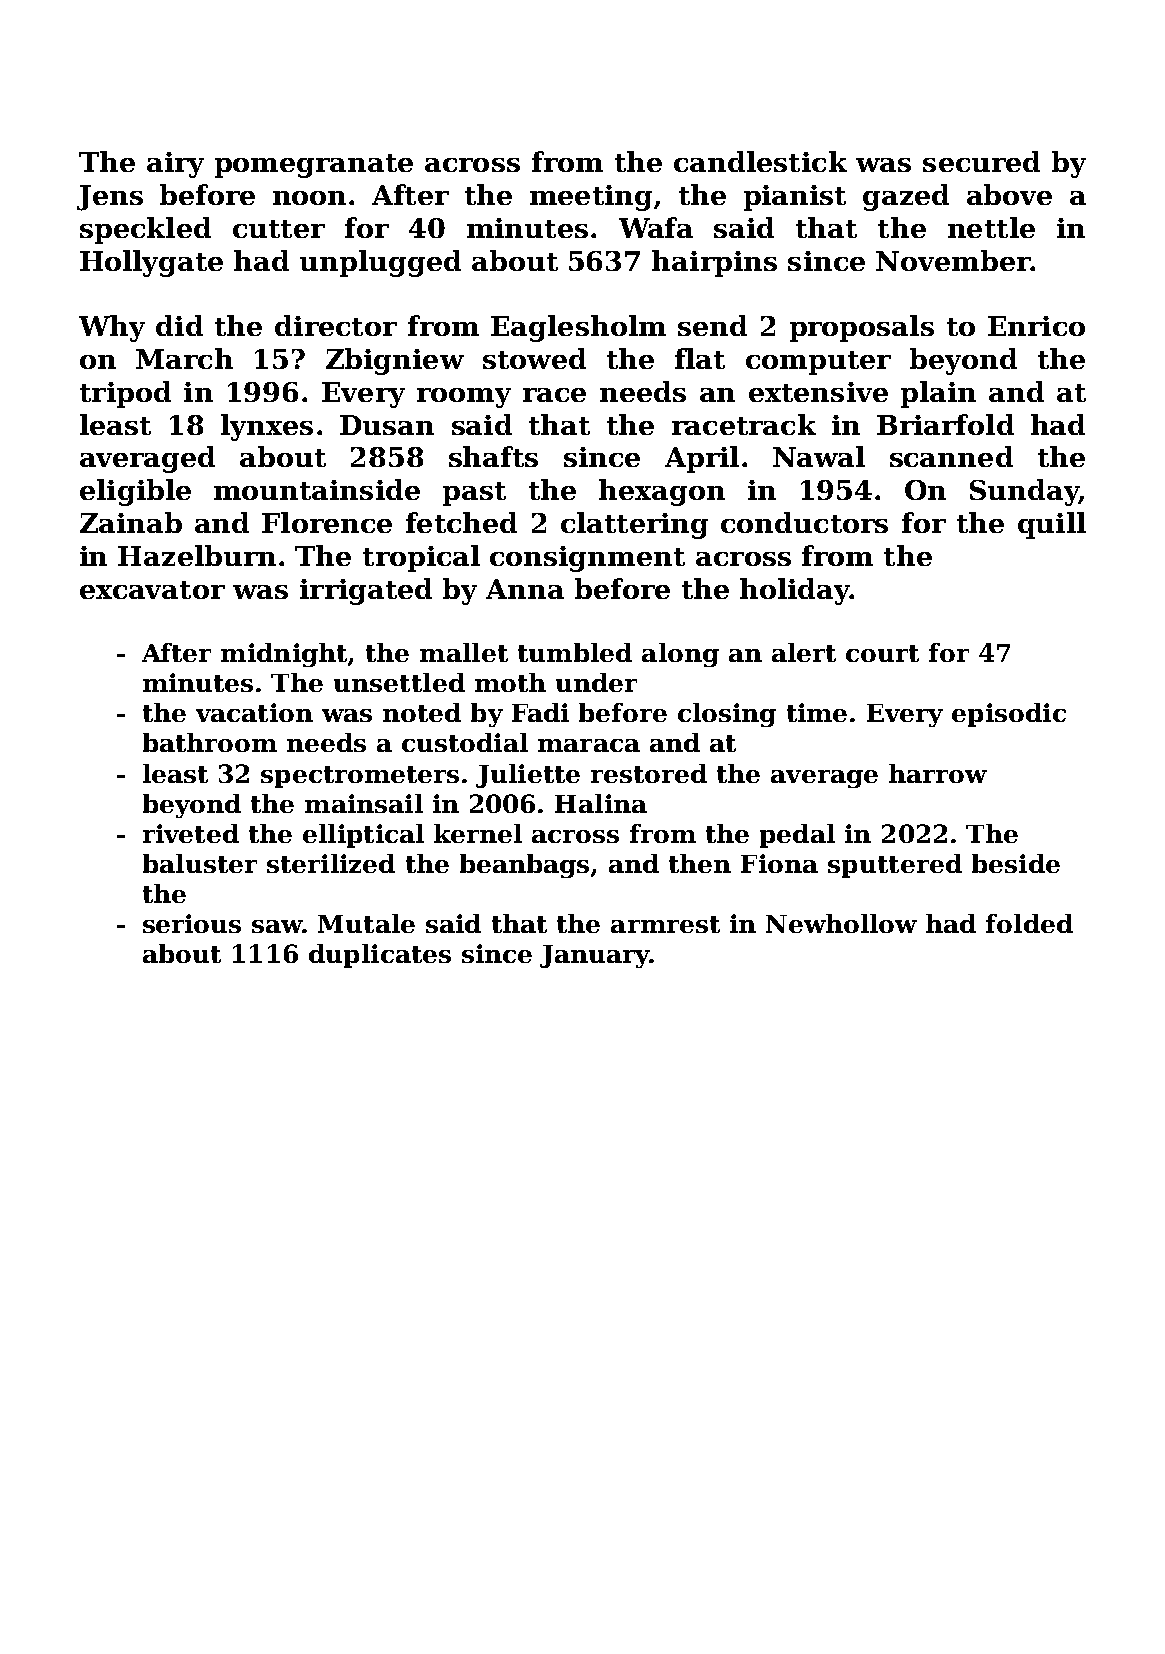  Describe the element at coordinates (135, 492) in the screenshot. I see `eligible` at that location.
